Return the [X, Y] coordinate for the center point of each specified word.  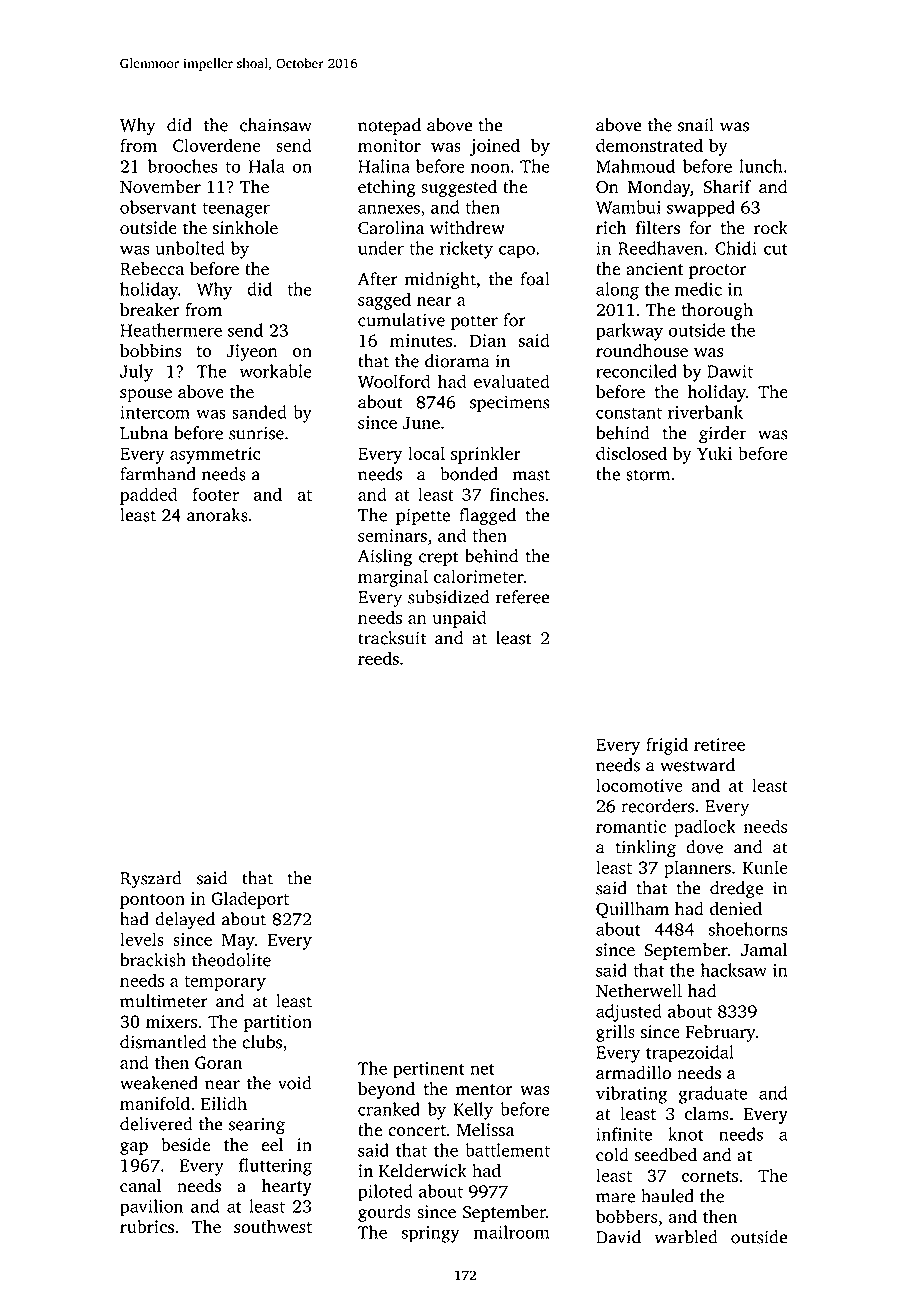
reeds [378, 658]
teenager [236, 210]
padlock [705, 828]
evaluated [512, 381]
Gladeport [250, 900]
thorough [717, 311]
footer [215, 494]
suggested [459, 188]
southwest [273, 1227]
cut [776, 249]
